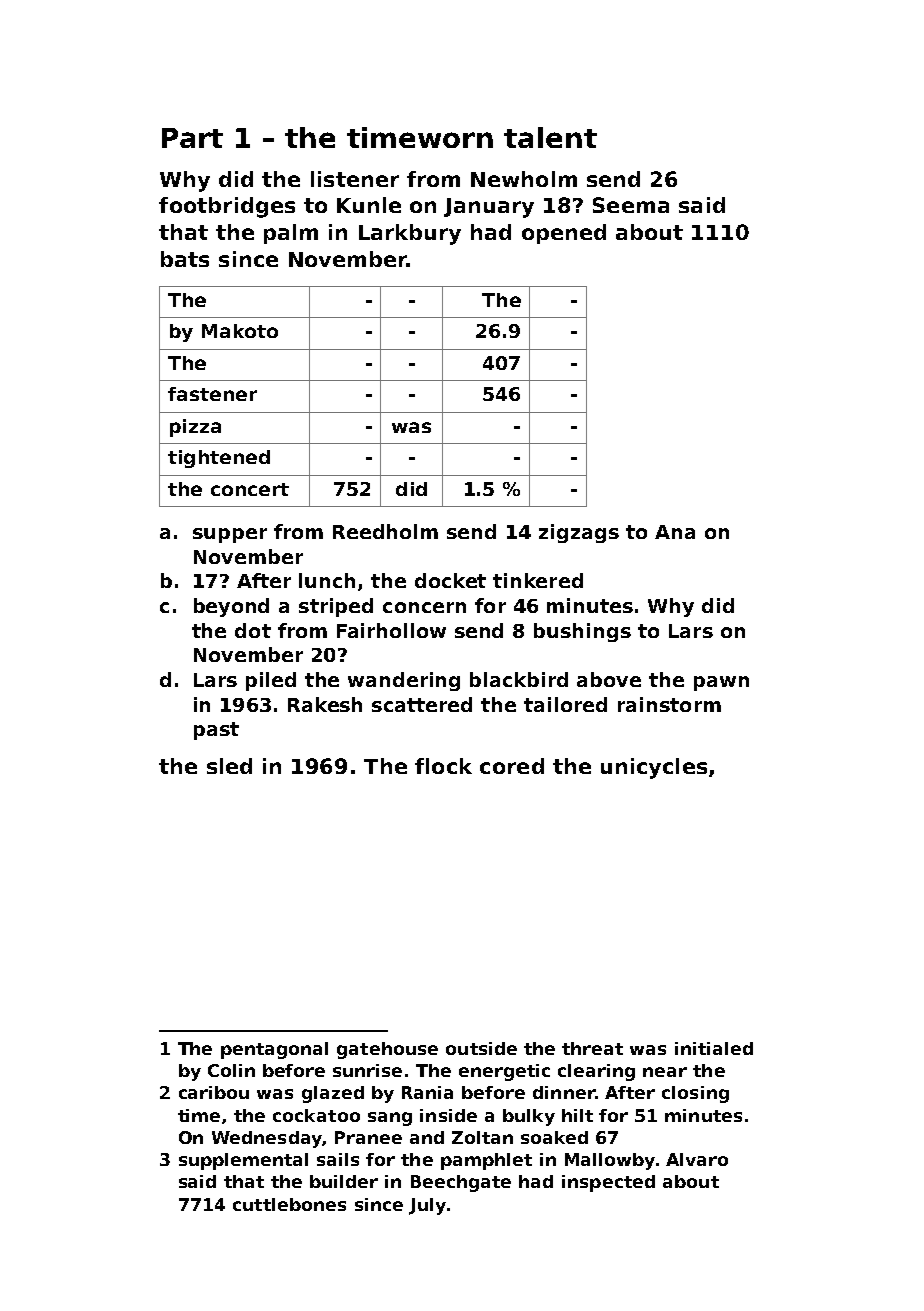  I want to click on Beechgate, so click(461, 1183).
